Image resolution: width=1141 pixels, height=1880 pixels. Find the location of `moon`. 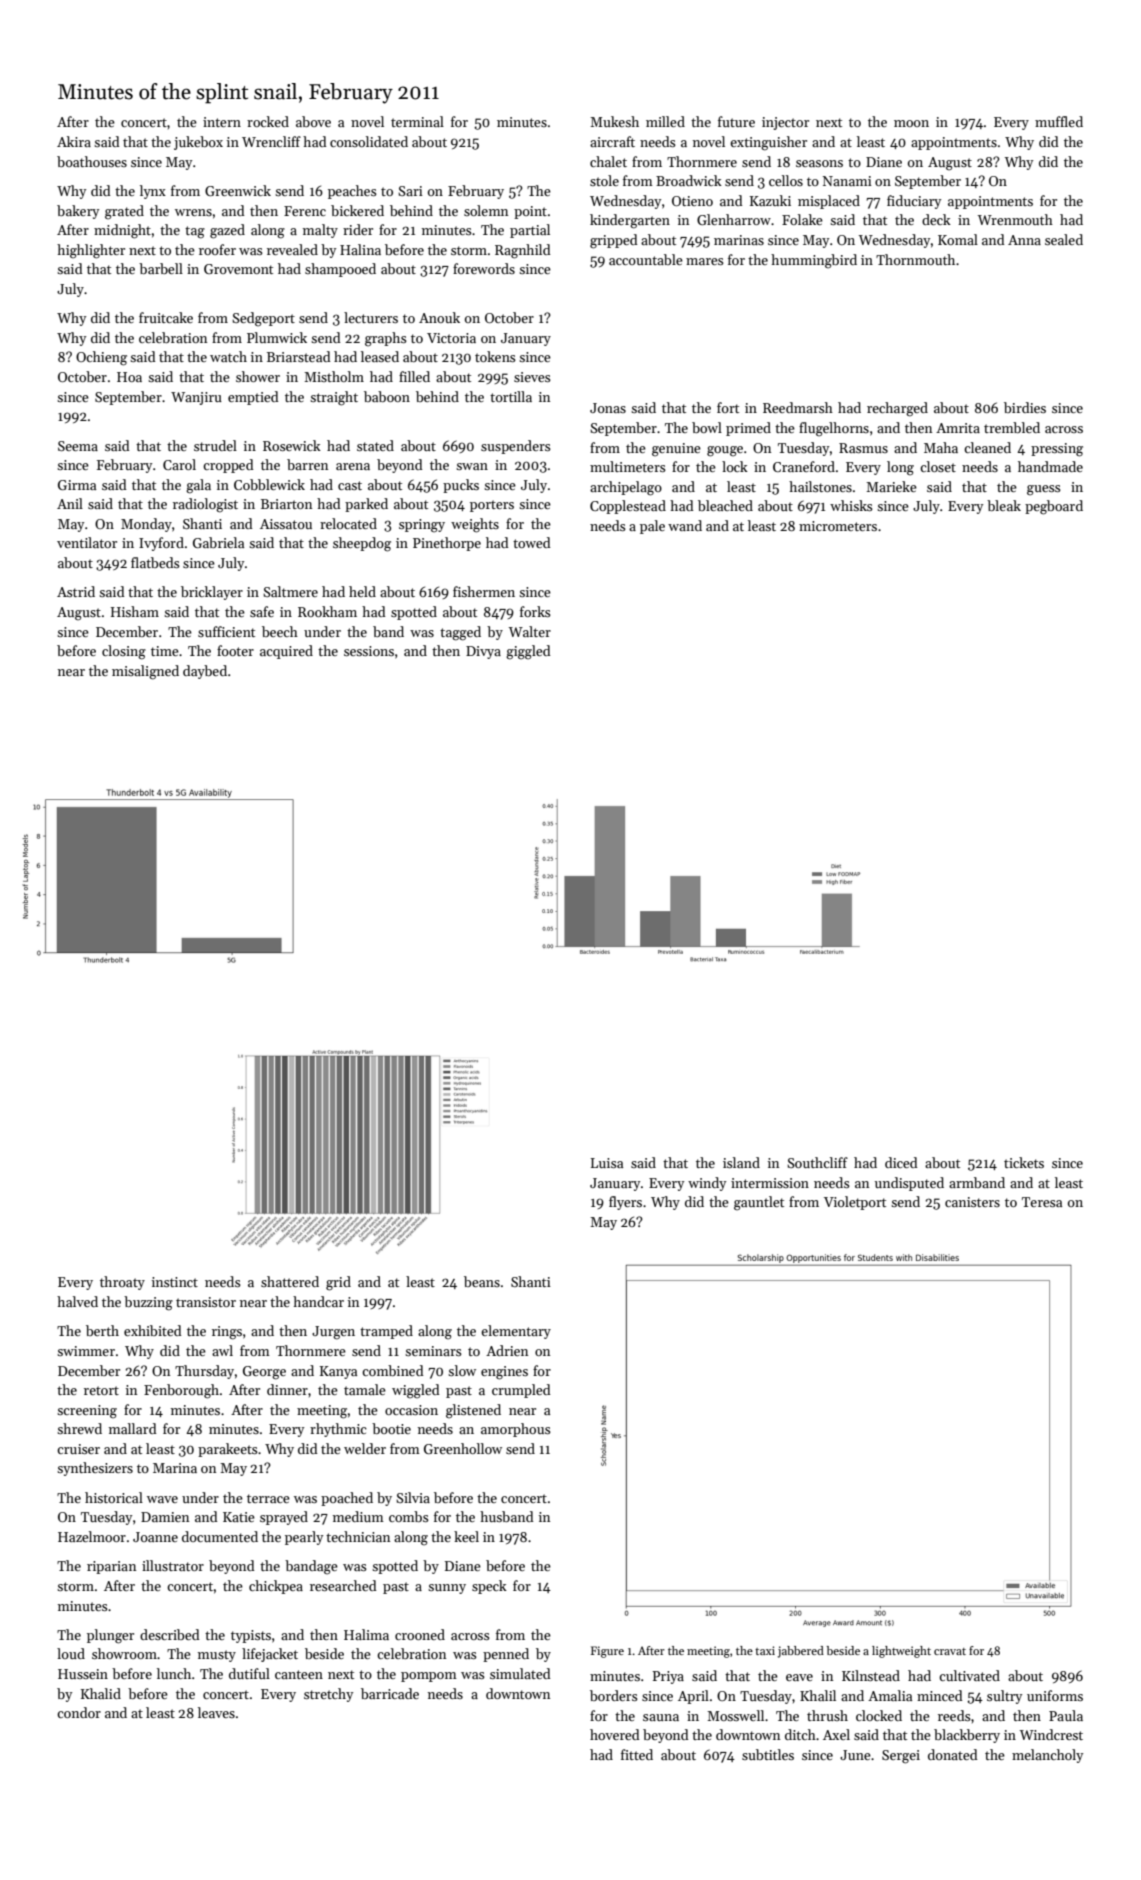

moon is located at coordinates (911, 123).
